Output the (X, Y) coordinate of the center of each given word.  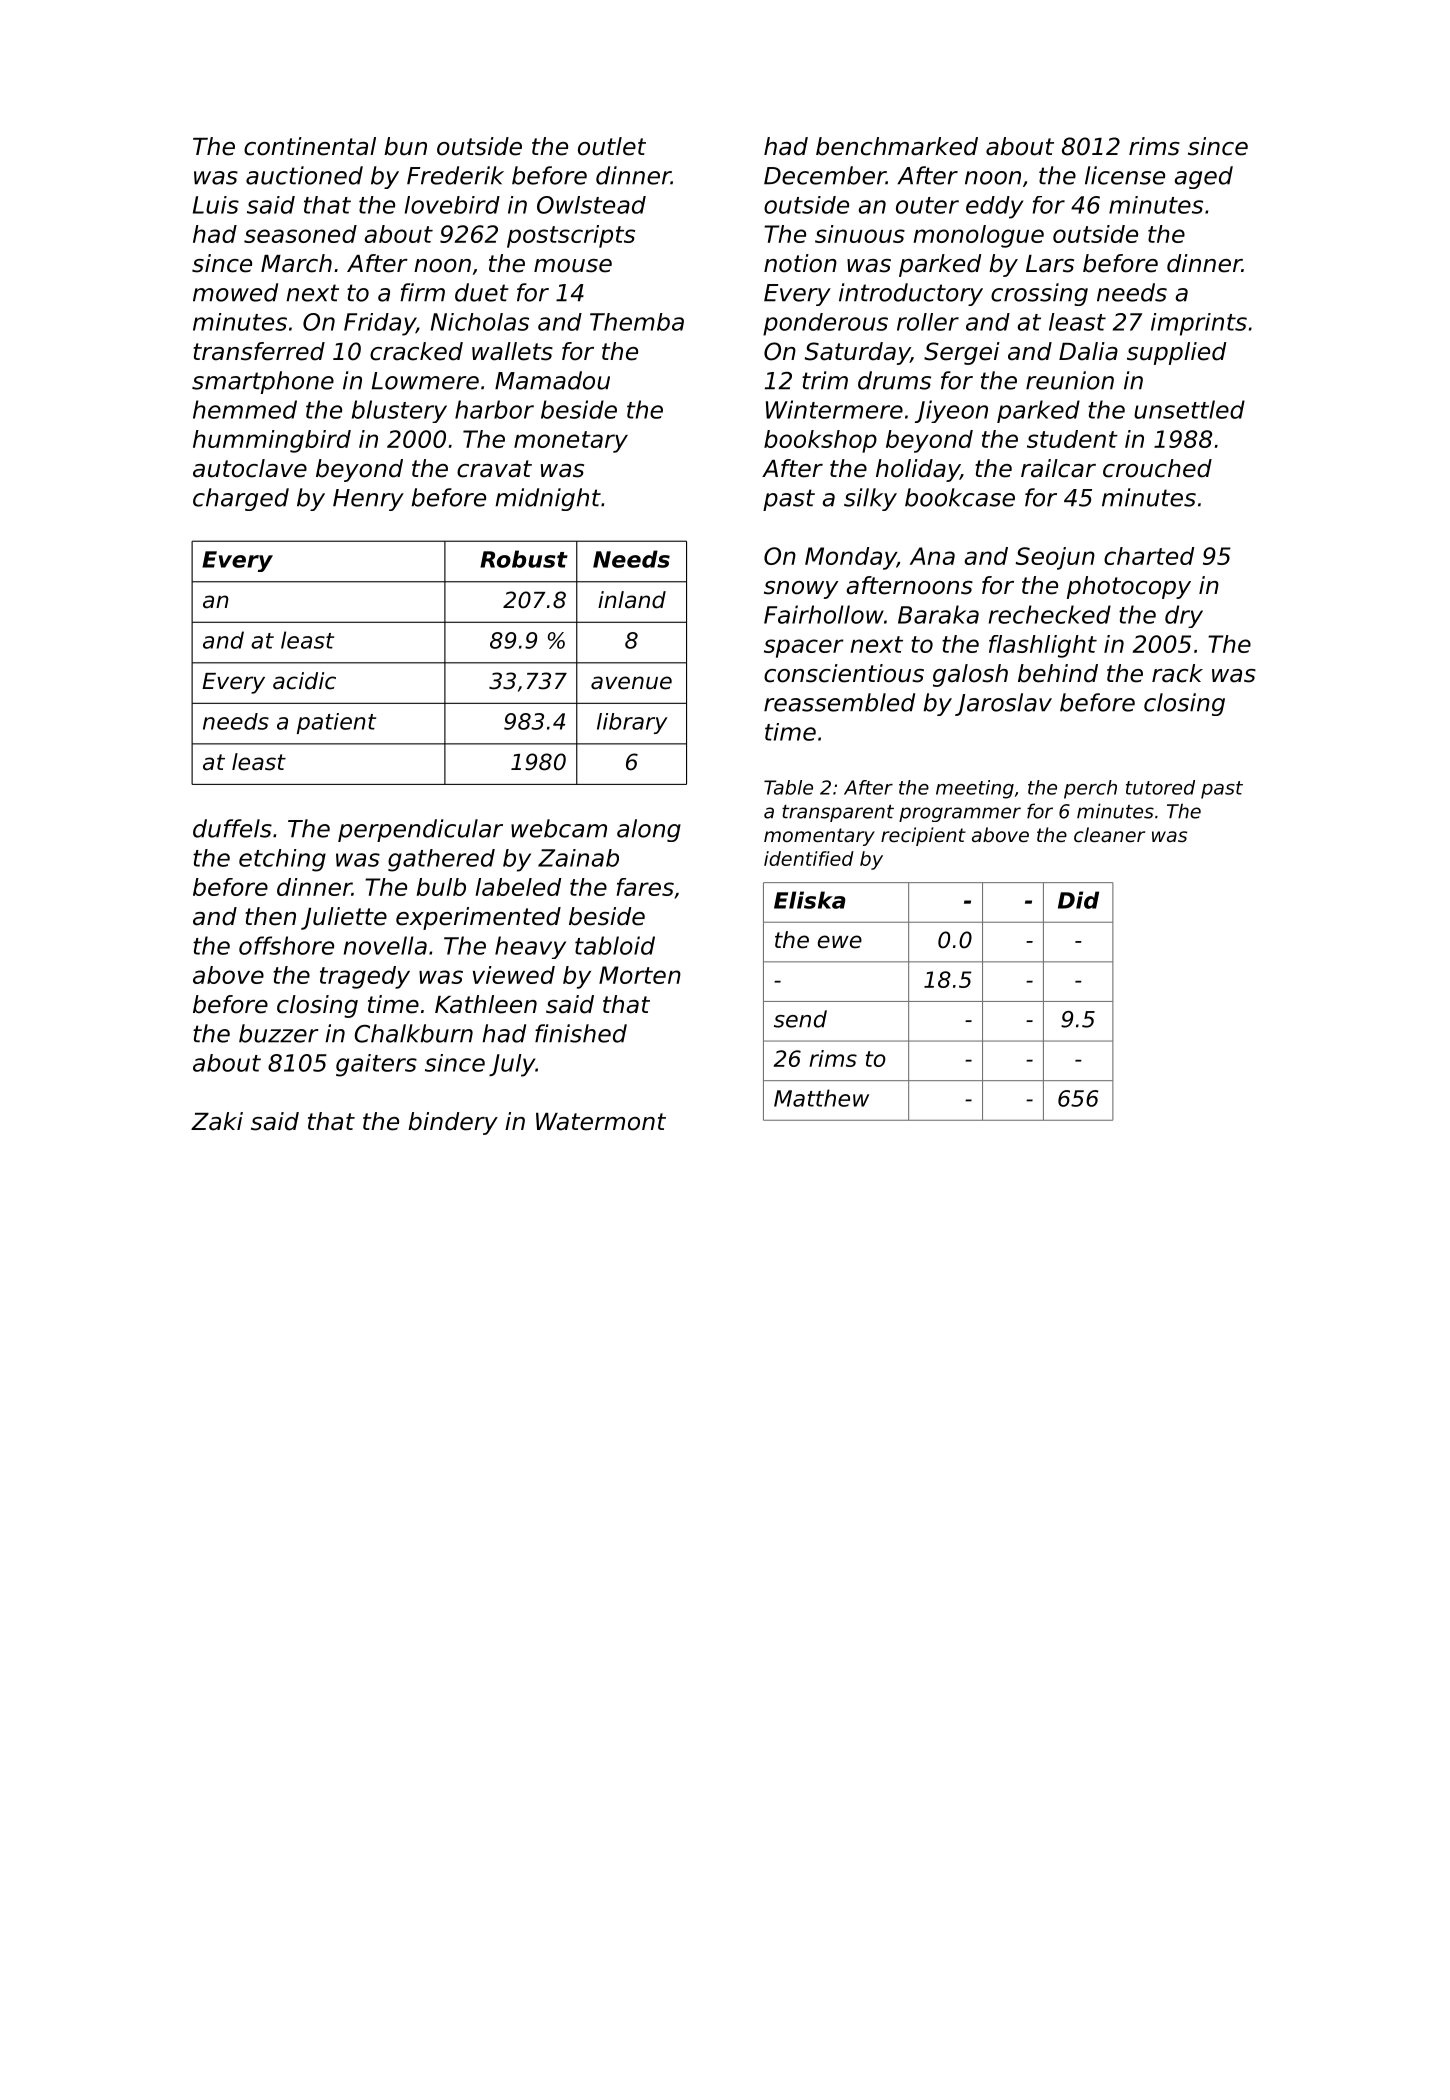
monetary (571, 442)
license (1125, 175)
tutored (1160, 787)
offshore (286, 945)
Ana (932, 556)
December (825, 175)
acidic (304, 681)
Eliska (810, 900)
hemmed (245, 409)
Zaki (217, 1121)
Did (1078, 900)
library (632, 723)
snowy (801, 590)
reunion (1070, 380)
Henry (368, 500)
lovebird (452, 205)
